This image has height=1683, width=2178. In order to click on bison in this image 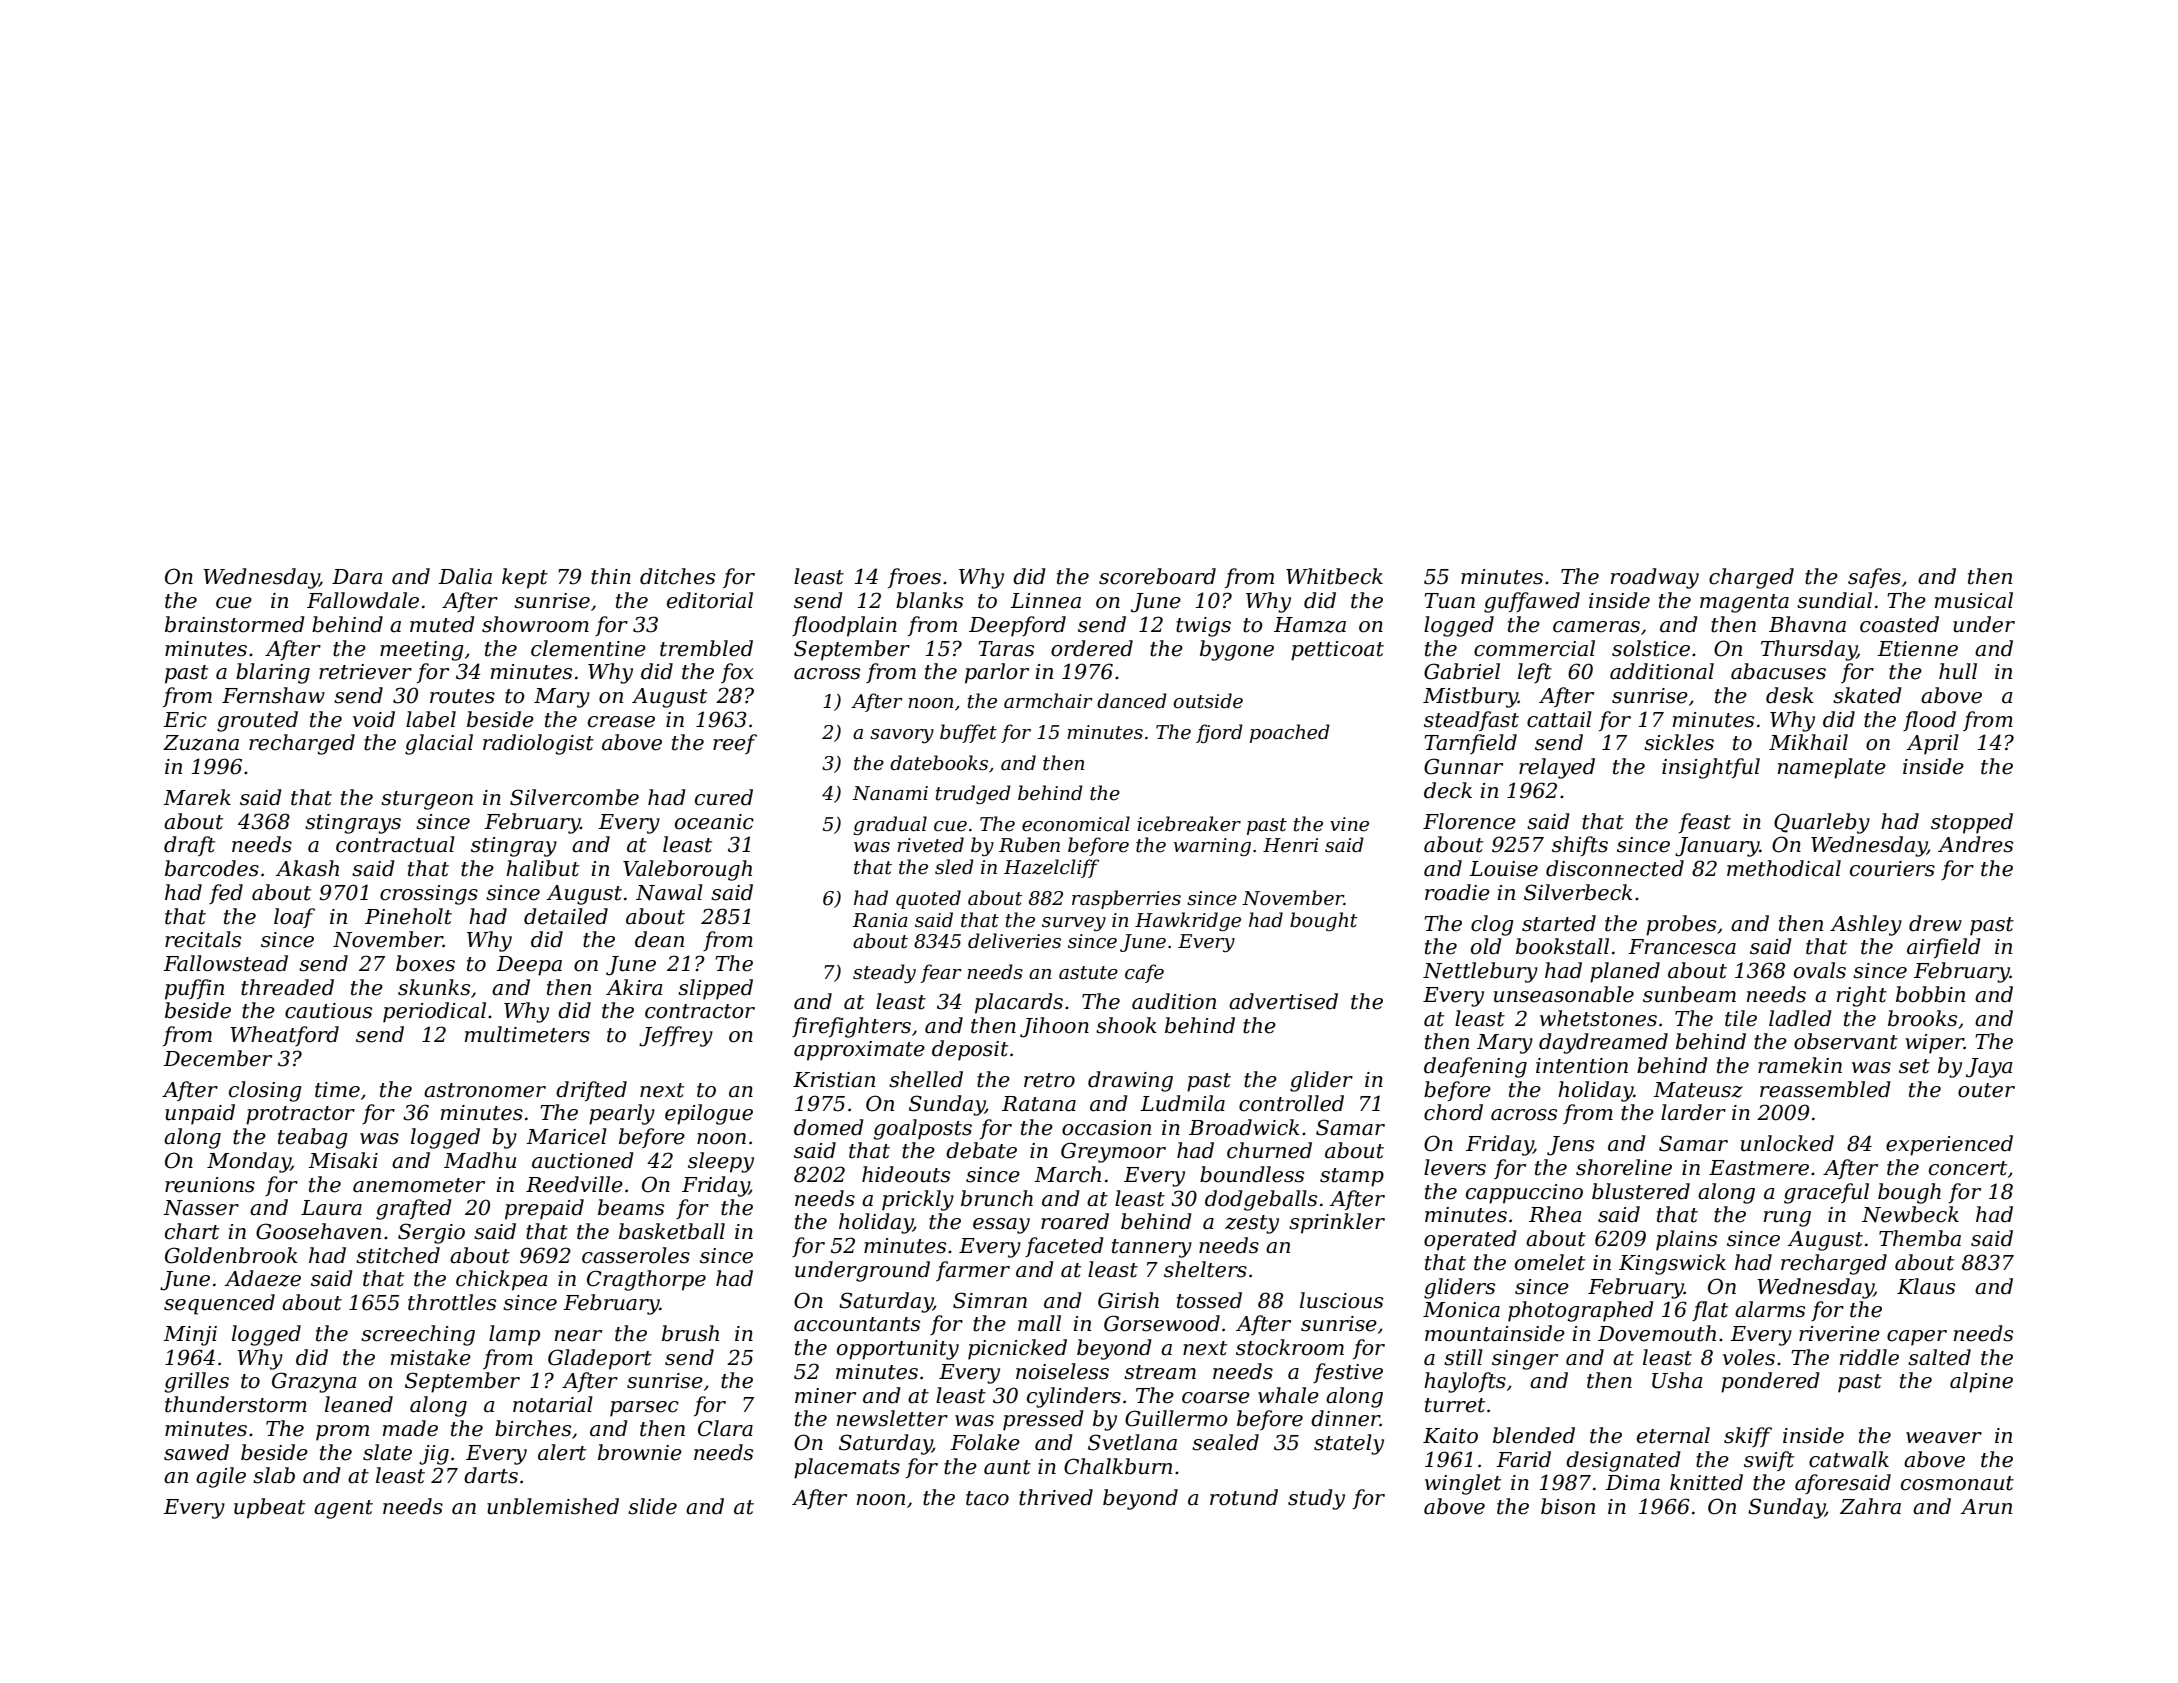, I will do `click(1568, 1506)`.
